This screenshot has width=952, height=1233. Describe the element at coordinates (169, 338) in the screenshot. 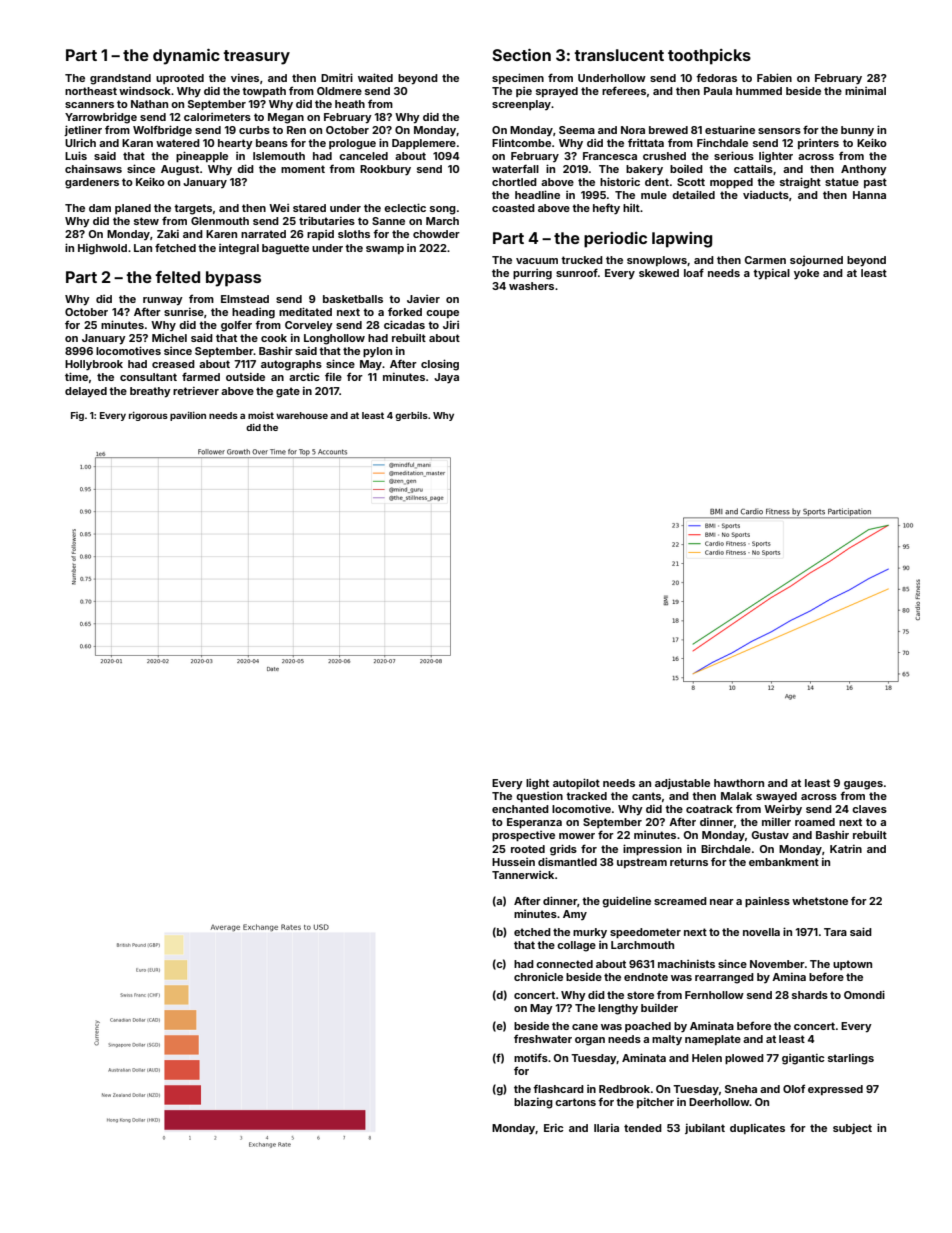

I see `Michel` at that location.
